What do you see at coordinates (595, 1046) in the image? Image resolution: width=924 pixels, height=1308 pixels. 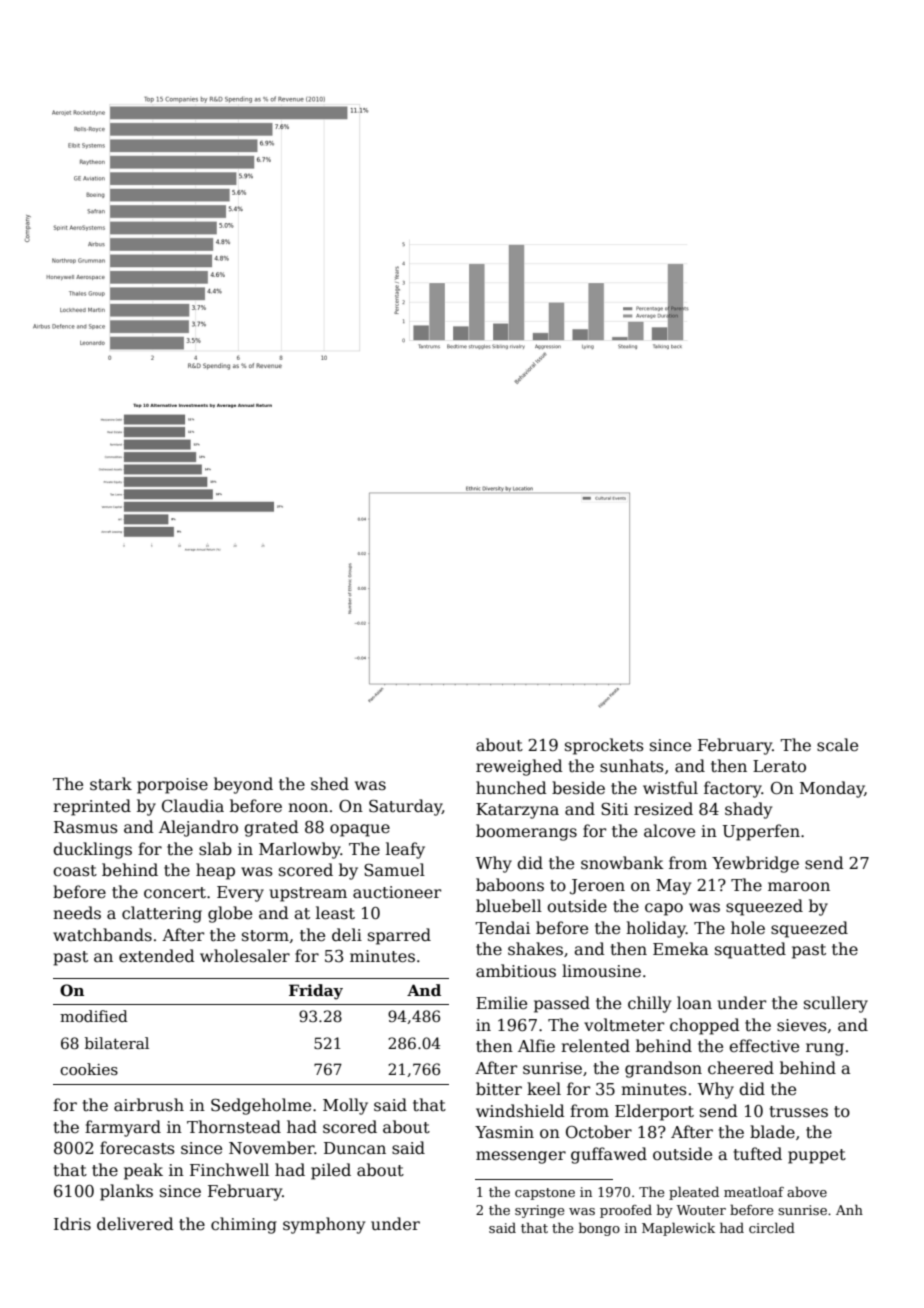 I see `relented` at bounding box center [595, 1046].
